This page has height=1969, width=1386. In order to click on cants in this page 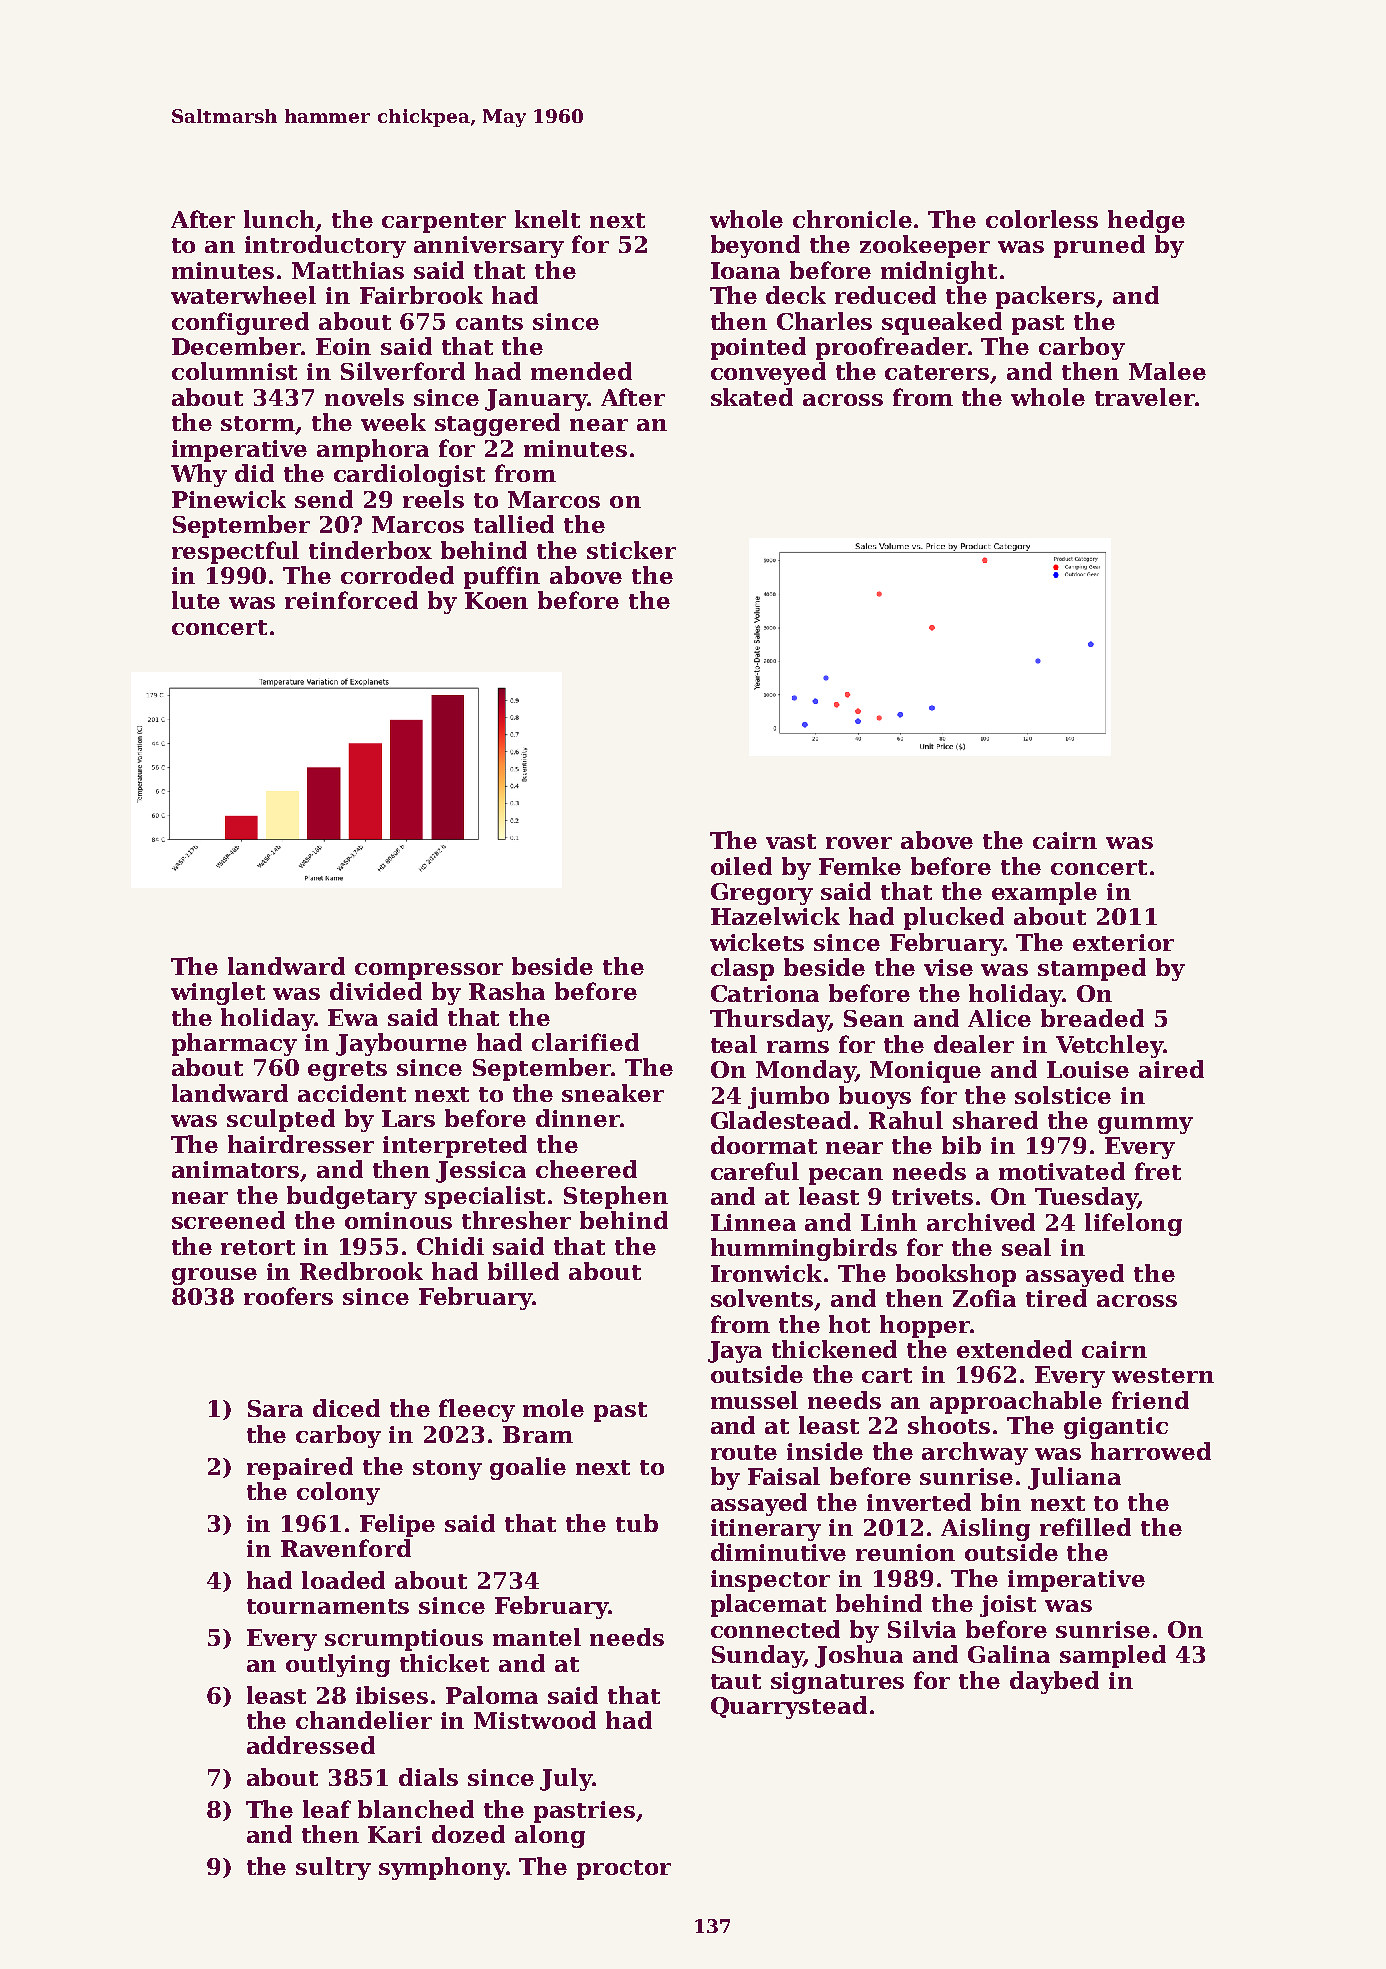, I will do `click(489, 322)`.
